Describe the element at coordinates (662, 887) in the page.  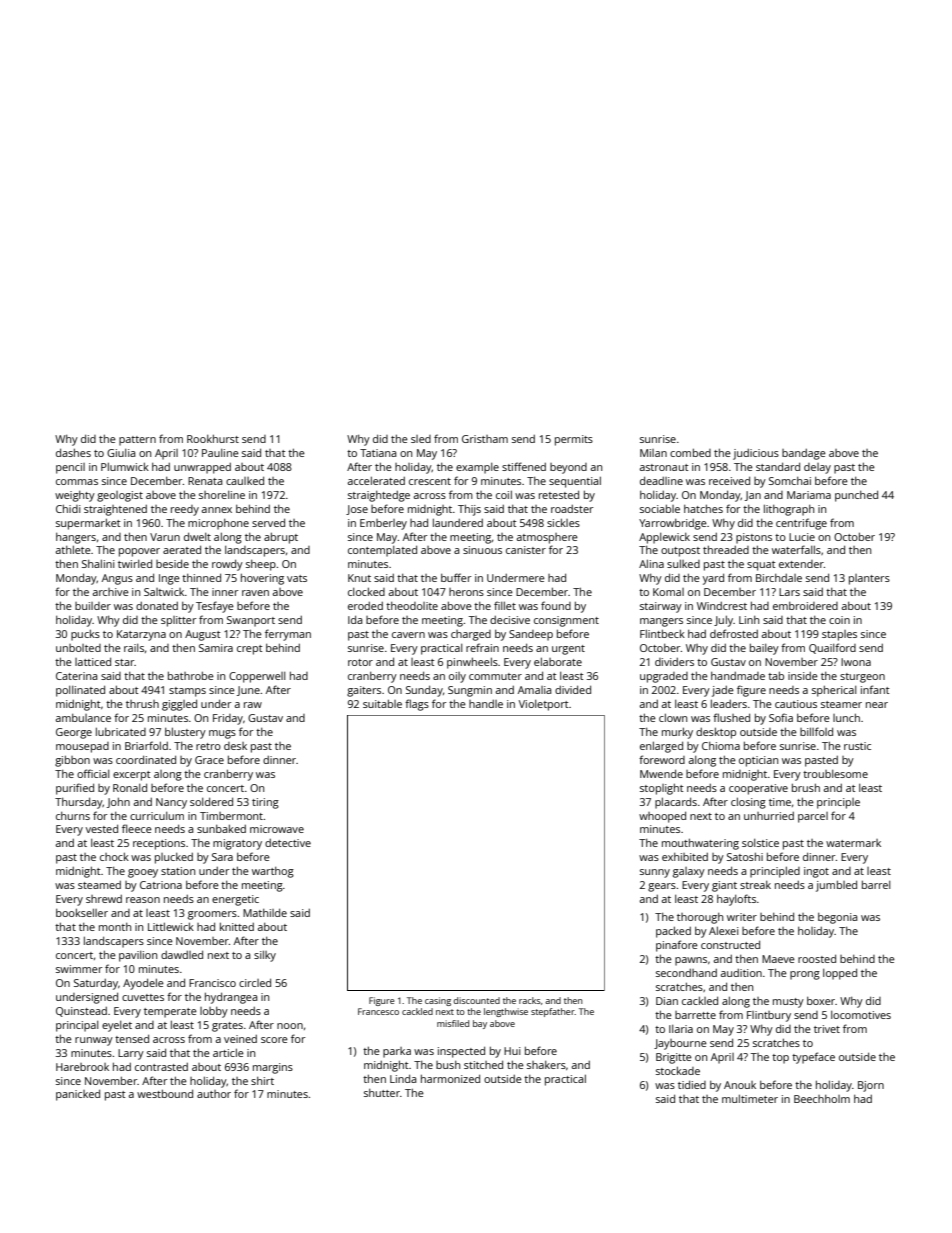
I see `gears` at that location.
